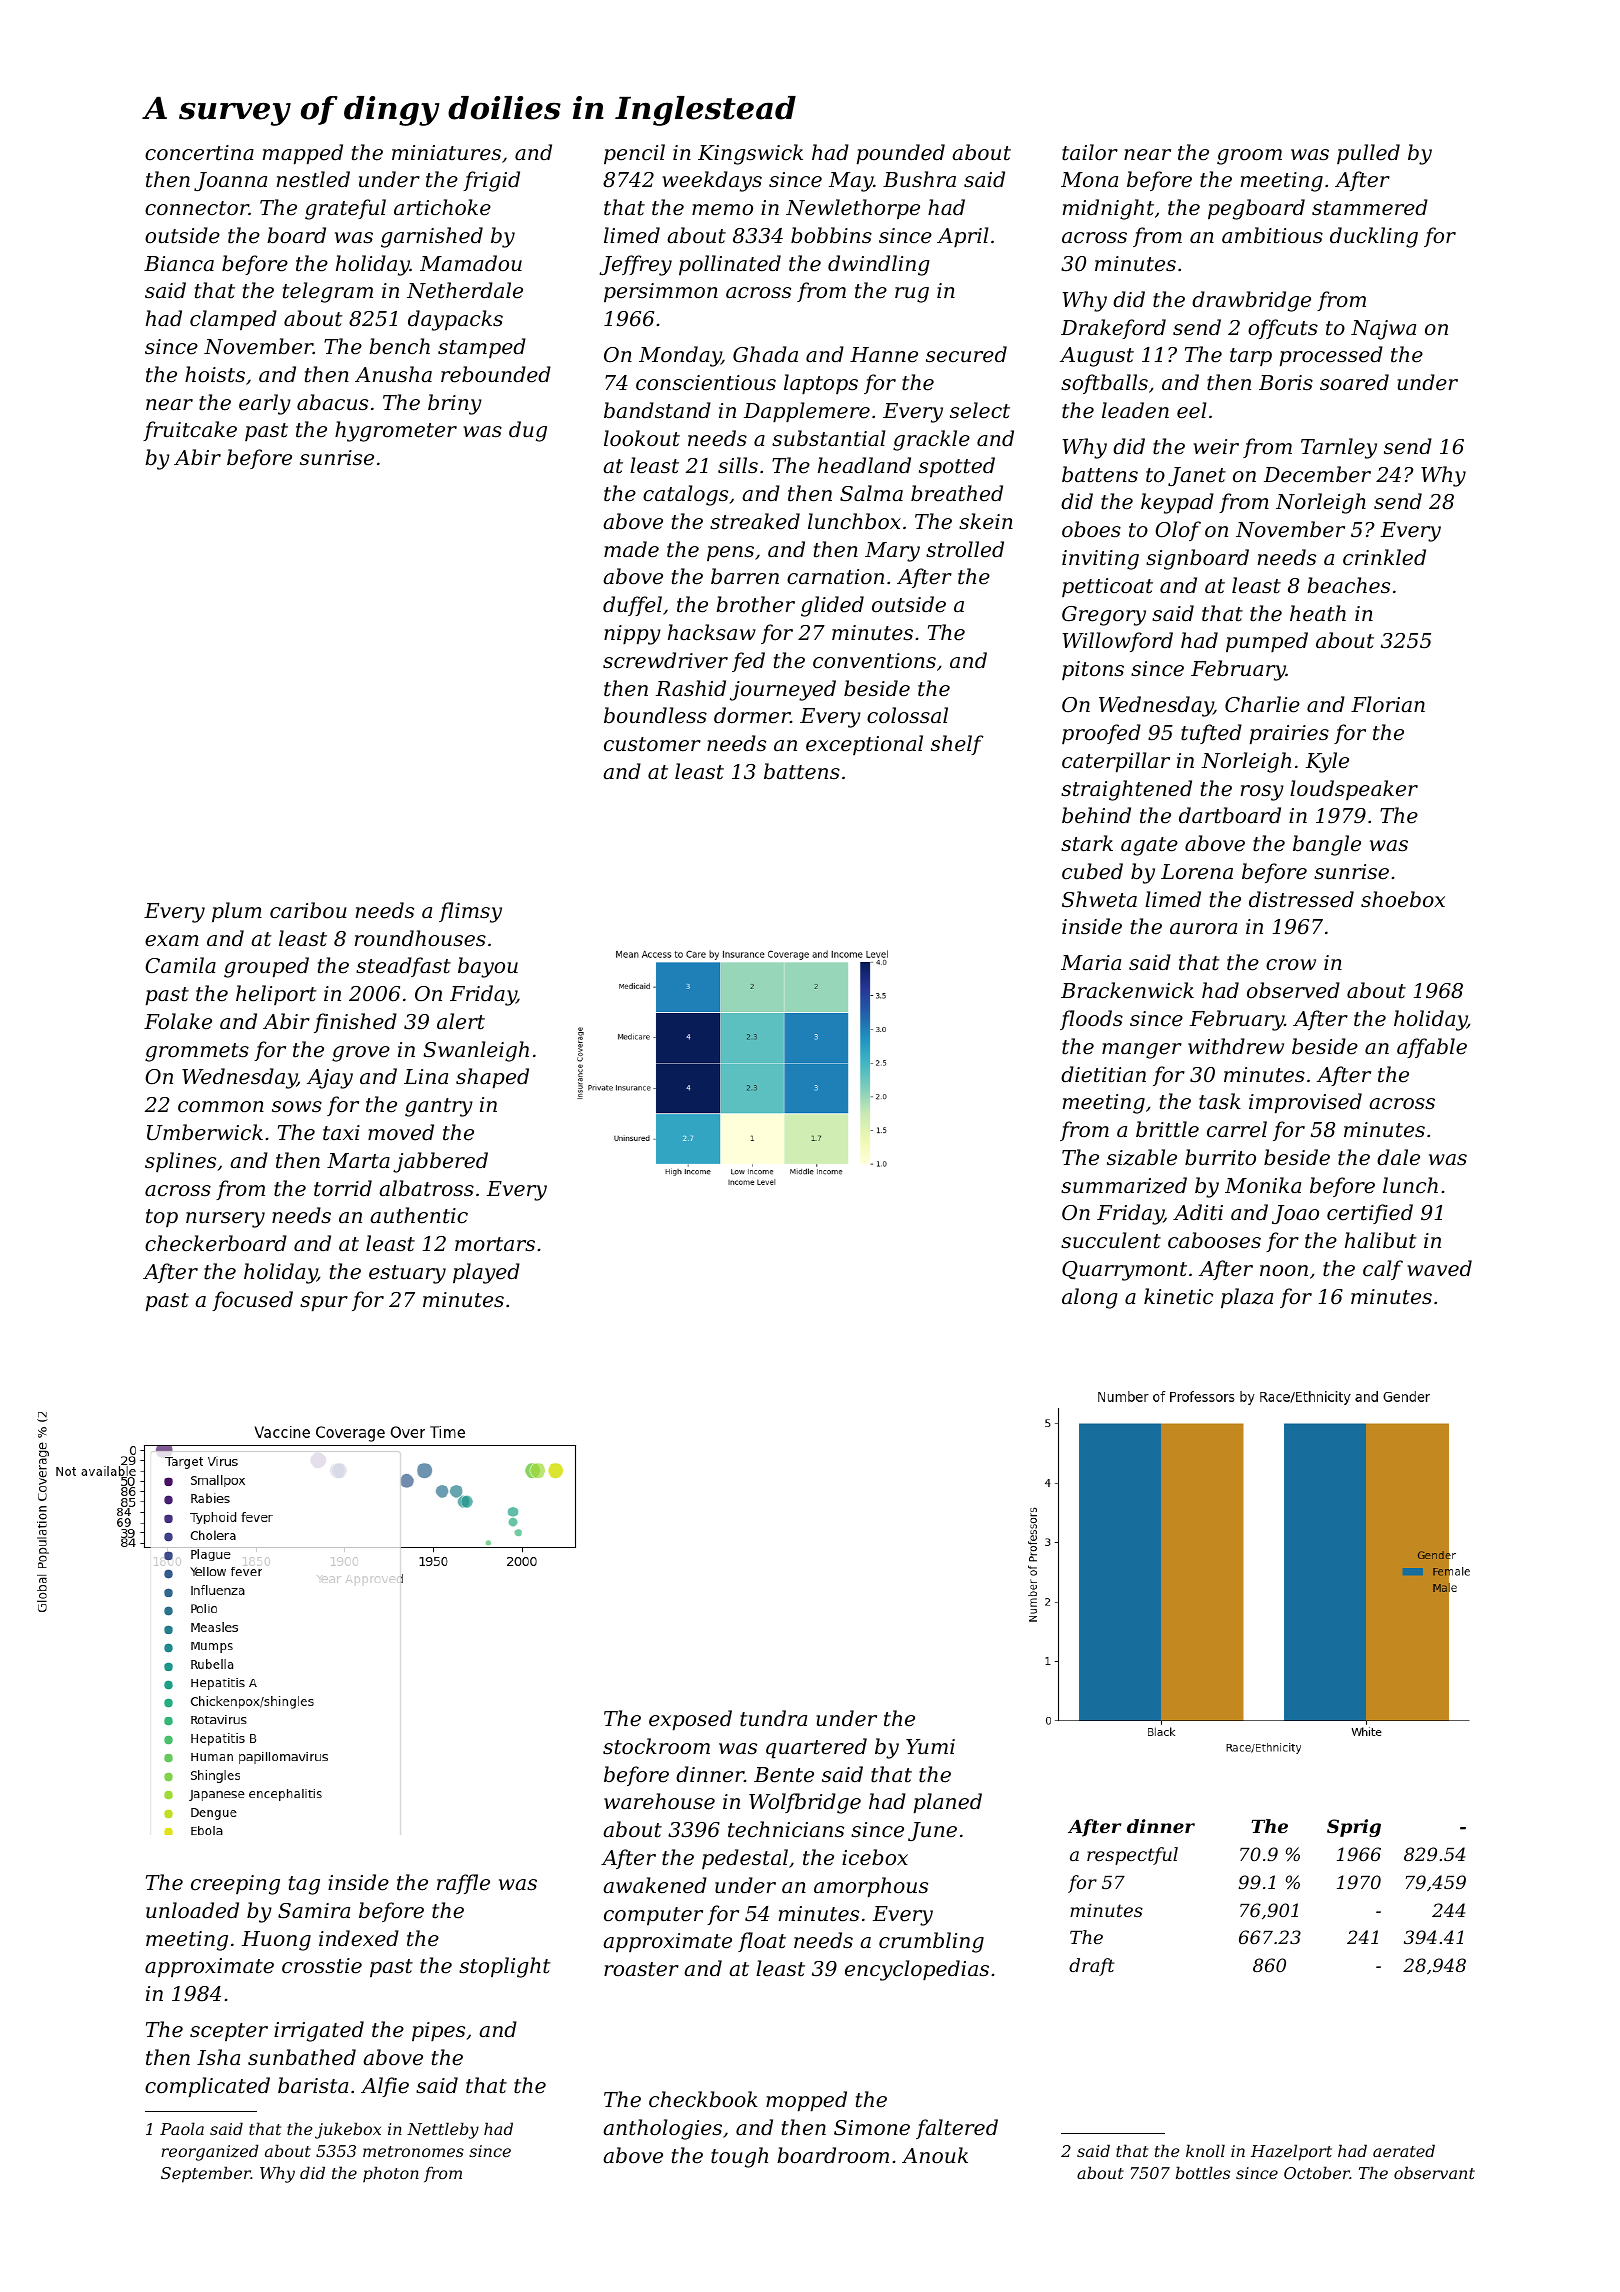 The height and width of the document is (2292, 1620). I want to click on nippy, so click(632, 635).
